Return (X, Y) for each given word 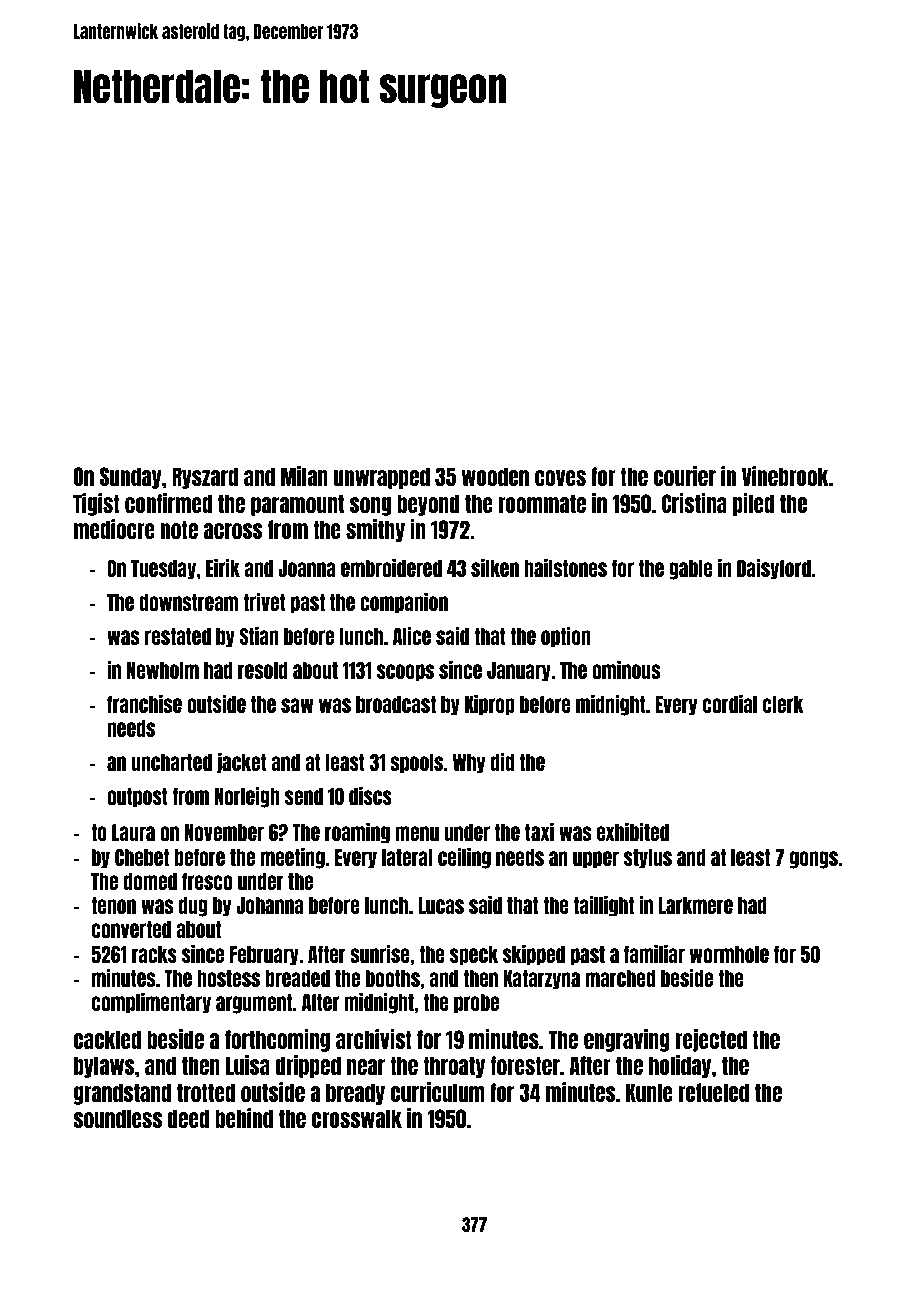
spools (416, 764)
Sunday (131, 478)
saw (297, 705)
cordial (730, 704)
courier (685, 476)
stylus (648, 859)
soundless (117, 1118)
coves (560, 478)
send (304, 796)
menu (417, 833)
